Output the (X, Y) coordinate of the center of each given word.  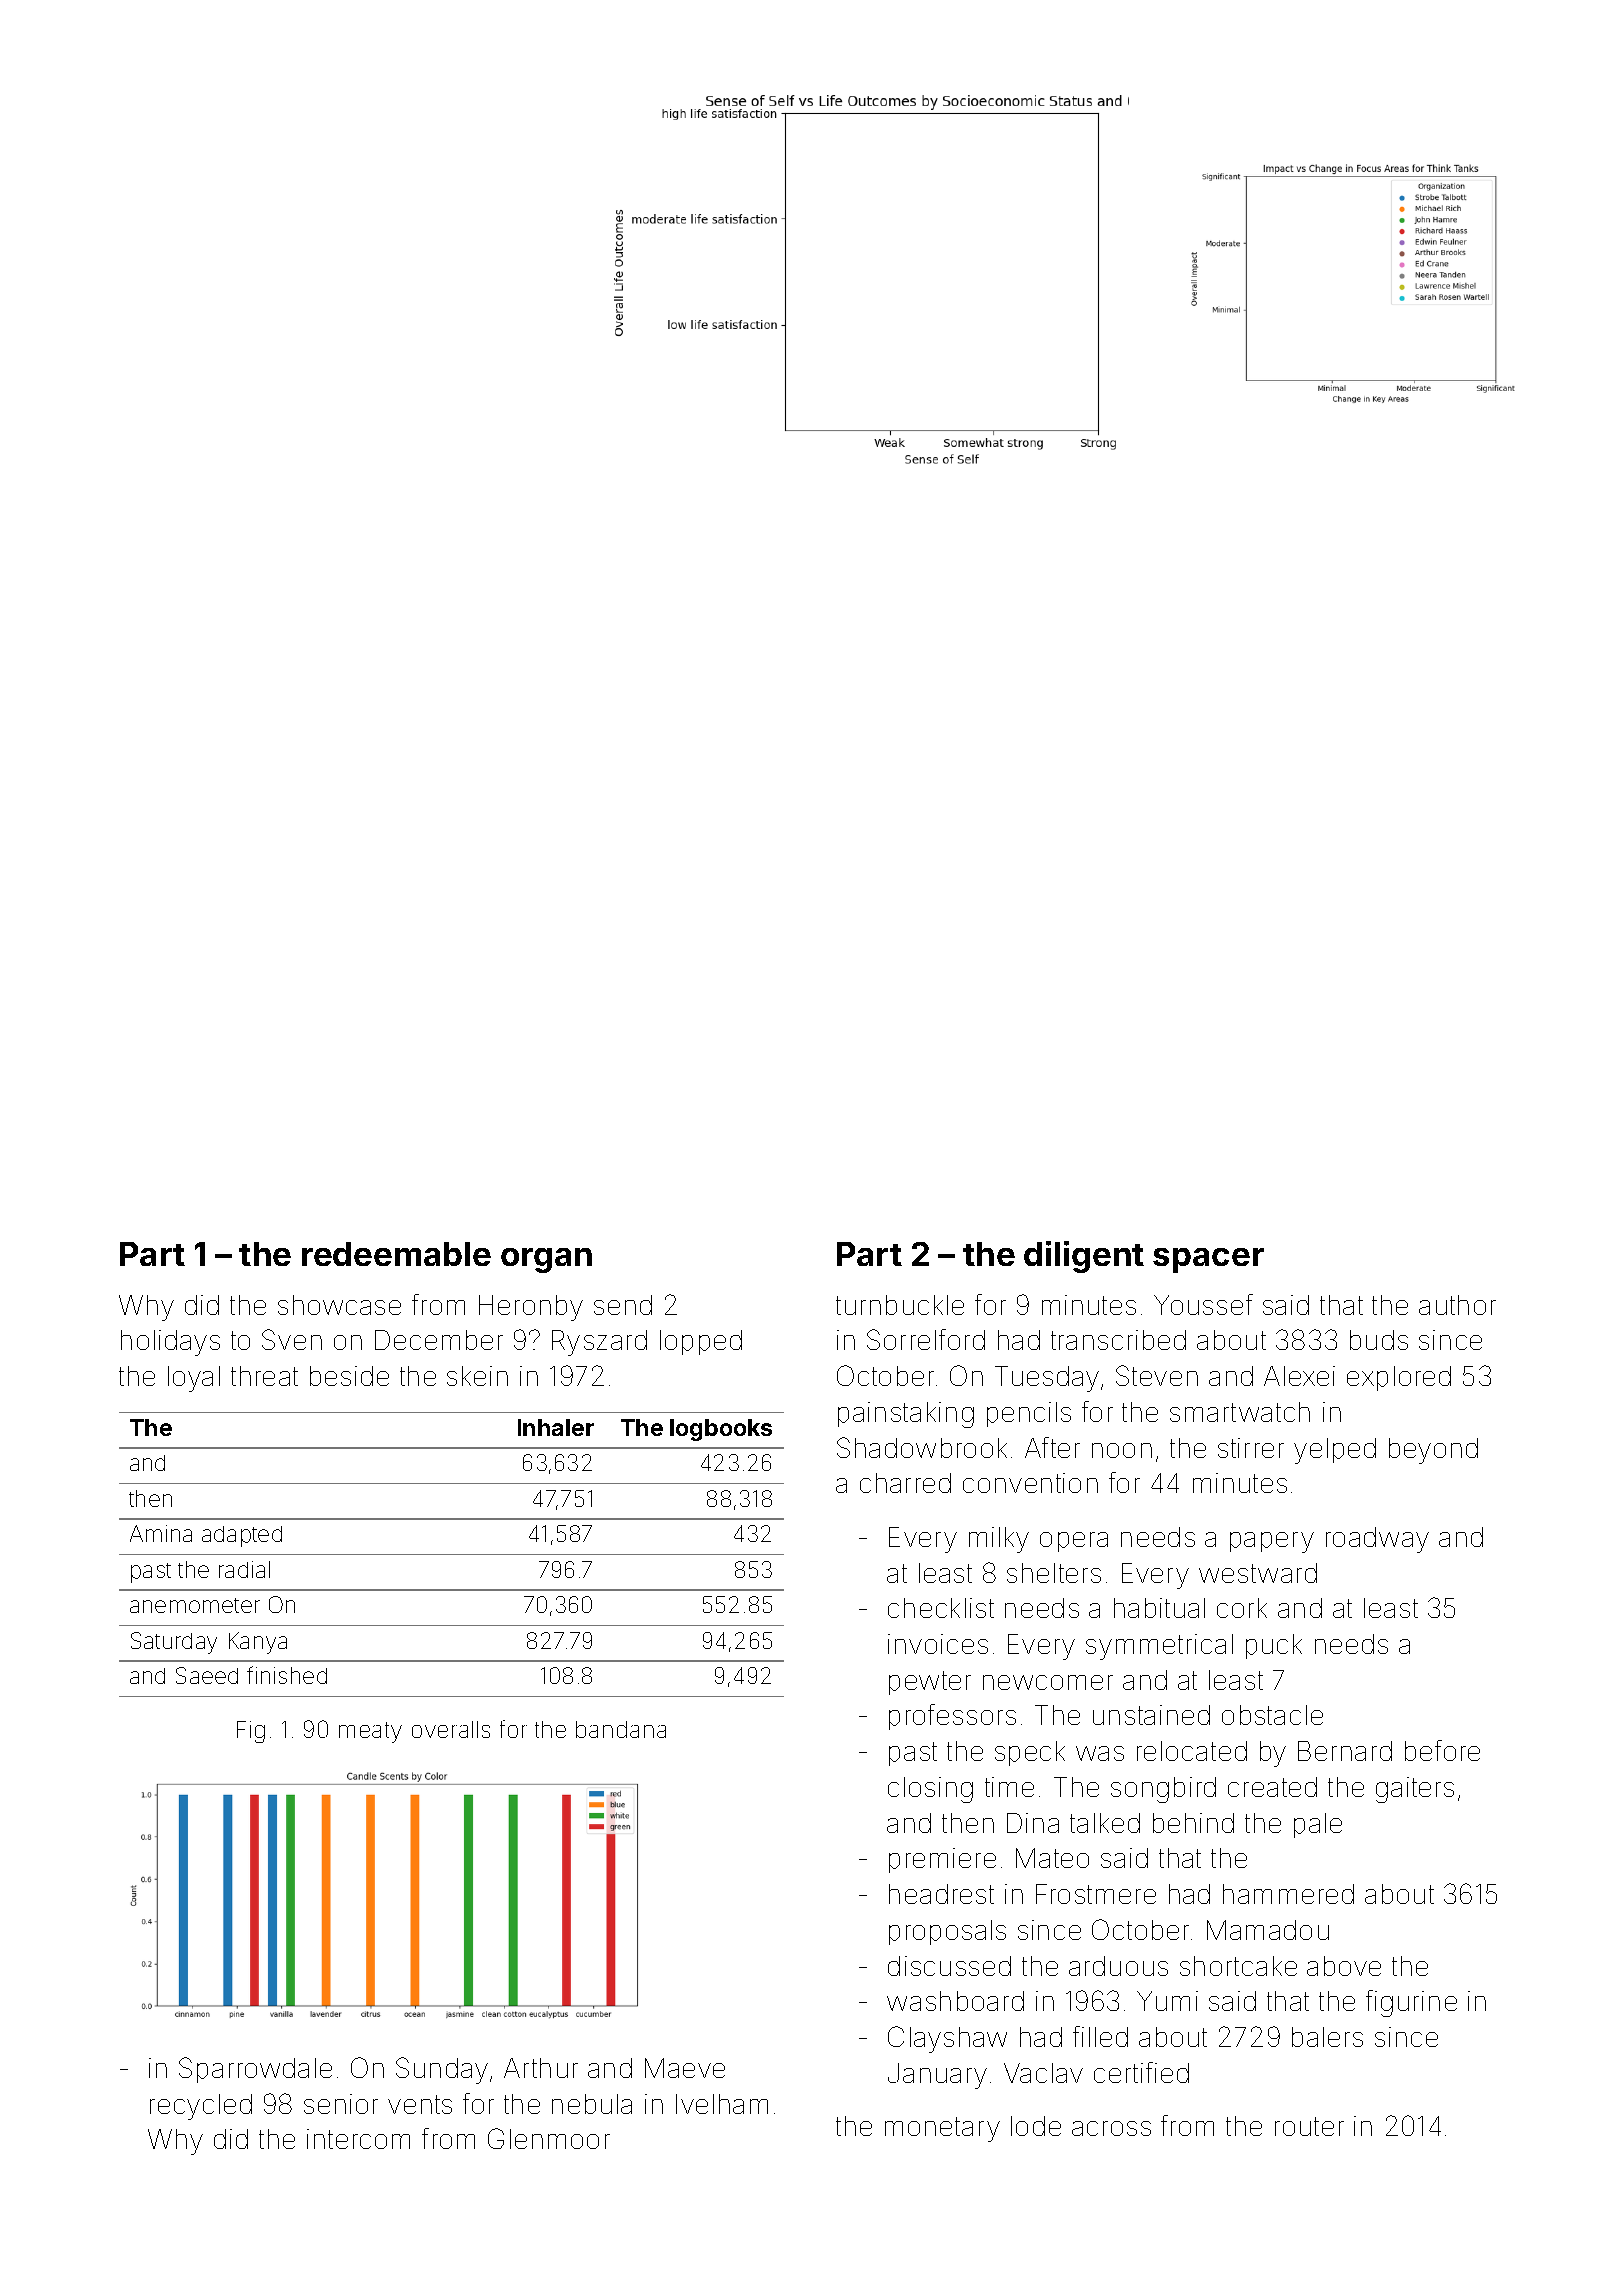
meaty (370, 1732)
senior (341, 2104)
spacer (1208, 1260)
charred (905, 1483)
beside (349, 1376)
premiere (942, 1860)
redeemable (396, 1254)
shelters (1054, 1573)
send (623, 1305)
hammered (1288, 1894)
